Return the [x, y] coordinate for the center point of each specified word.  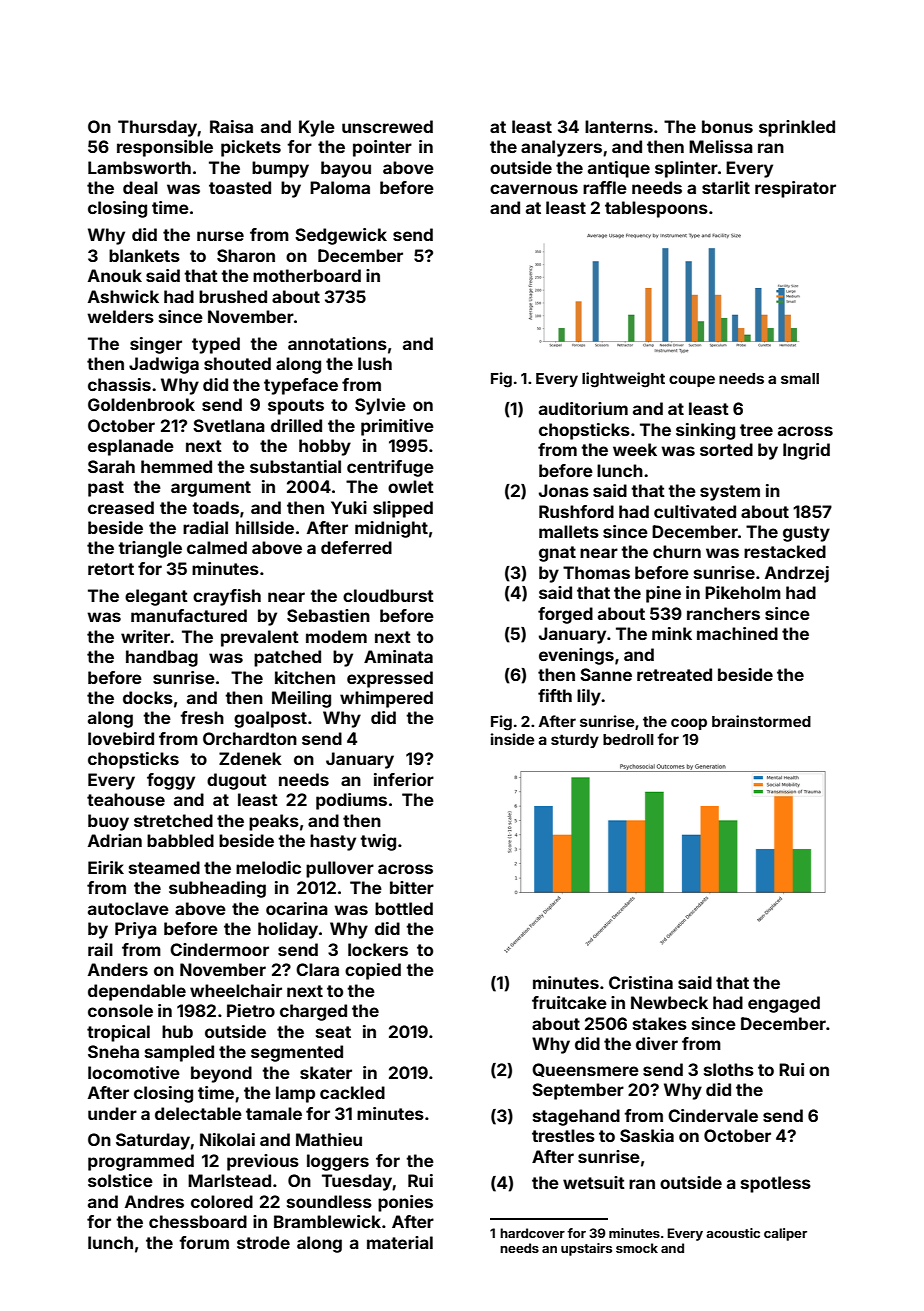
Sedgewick [341, 236]
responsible [165, 148]
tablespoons [656, 209]
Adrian [115, 840]
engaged [784, 1004]
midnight [391, 529]
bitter [412, 887]
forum [204, 1242]
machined [737, 633]
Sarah [111, 466]
